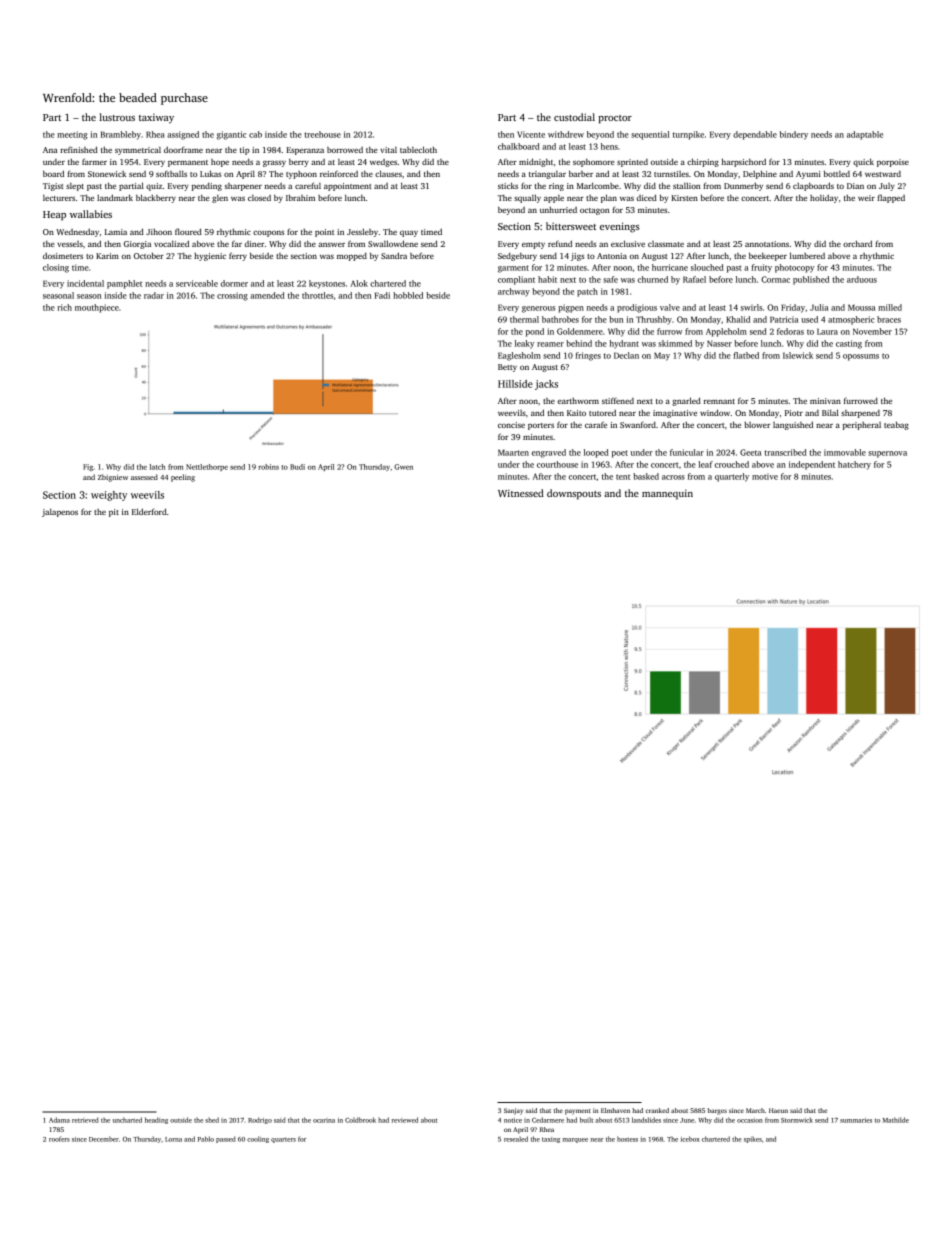 The height and width of the image is (1233, 952). Describe the element at coordinates (778, 1110) in the image. I see `Haeun` at that location.
